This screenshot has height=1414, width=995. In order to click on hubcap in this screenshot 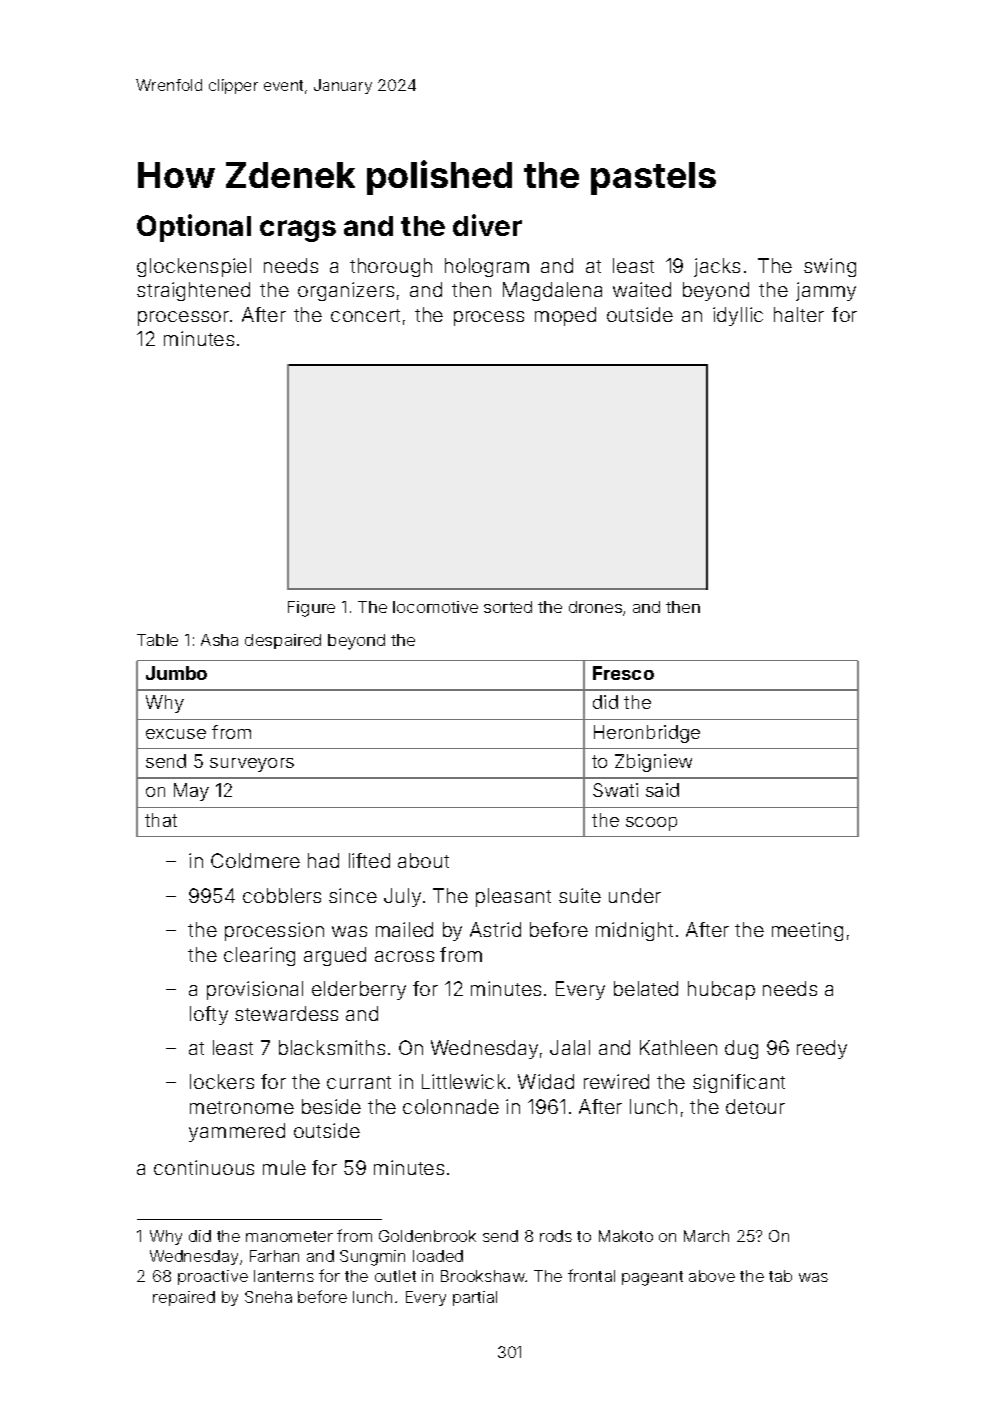, I will do `click(721, 990)`.
